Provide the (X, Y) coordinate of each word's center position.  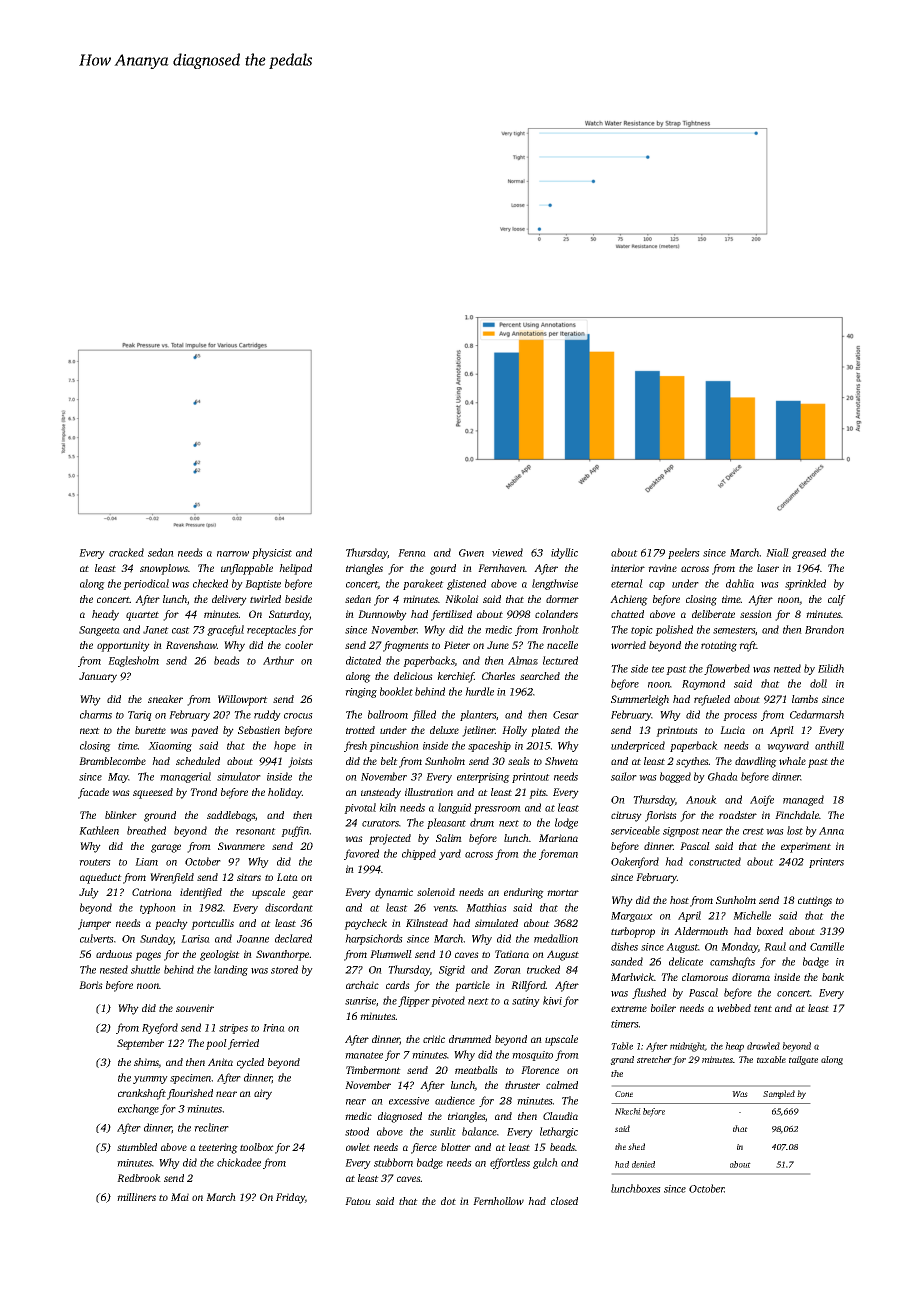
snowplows (164, 569)
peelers (684, 553)
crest (753, 831)
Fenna (412, 553)
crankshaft (142, 1094)
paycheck (365, 924)
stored (284, 969)
